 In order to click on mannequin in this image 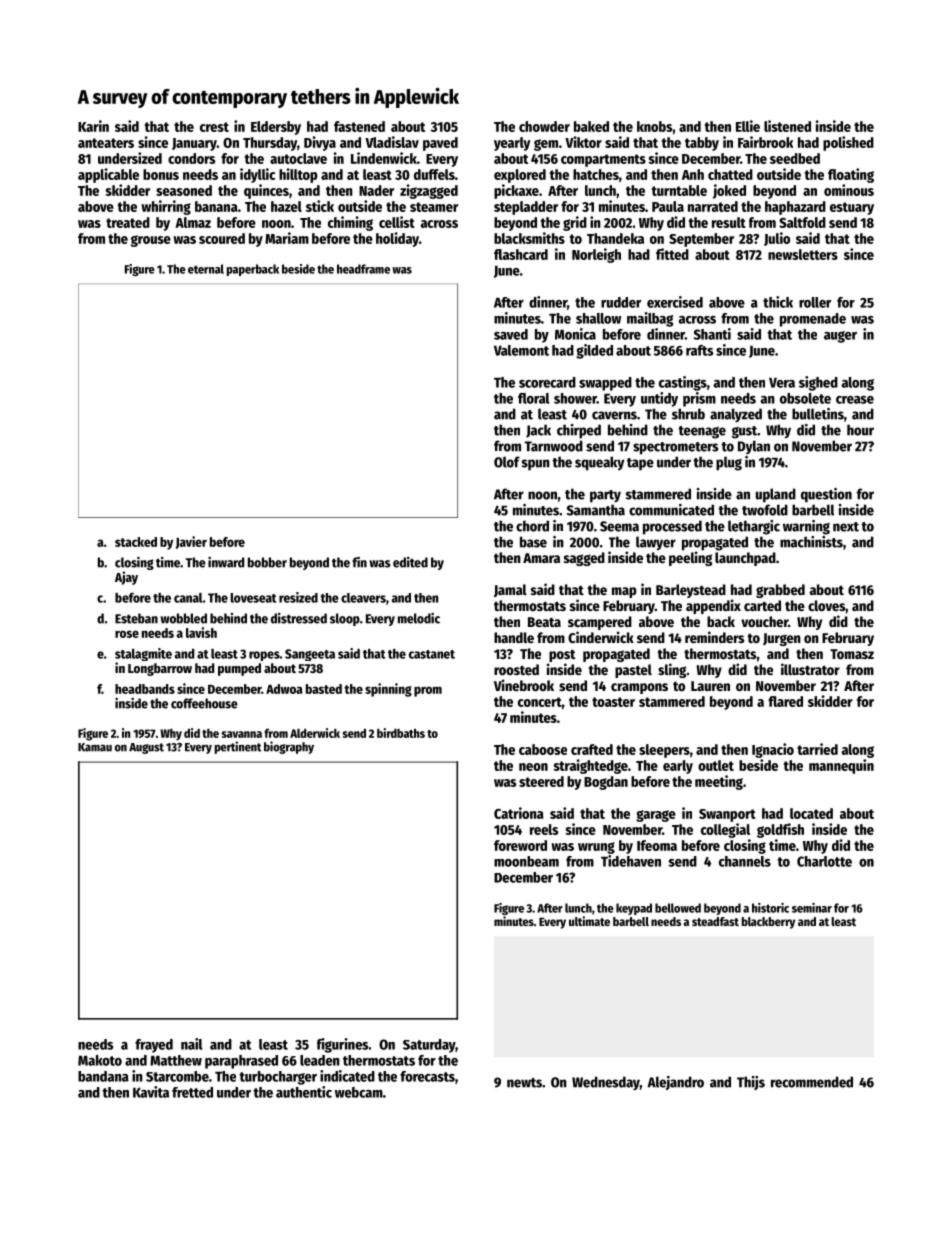, I will do `click(841, 766)`.
